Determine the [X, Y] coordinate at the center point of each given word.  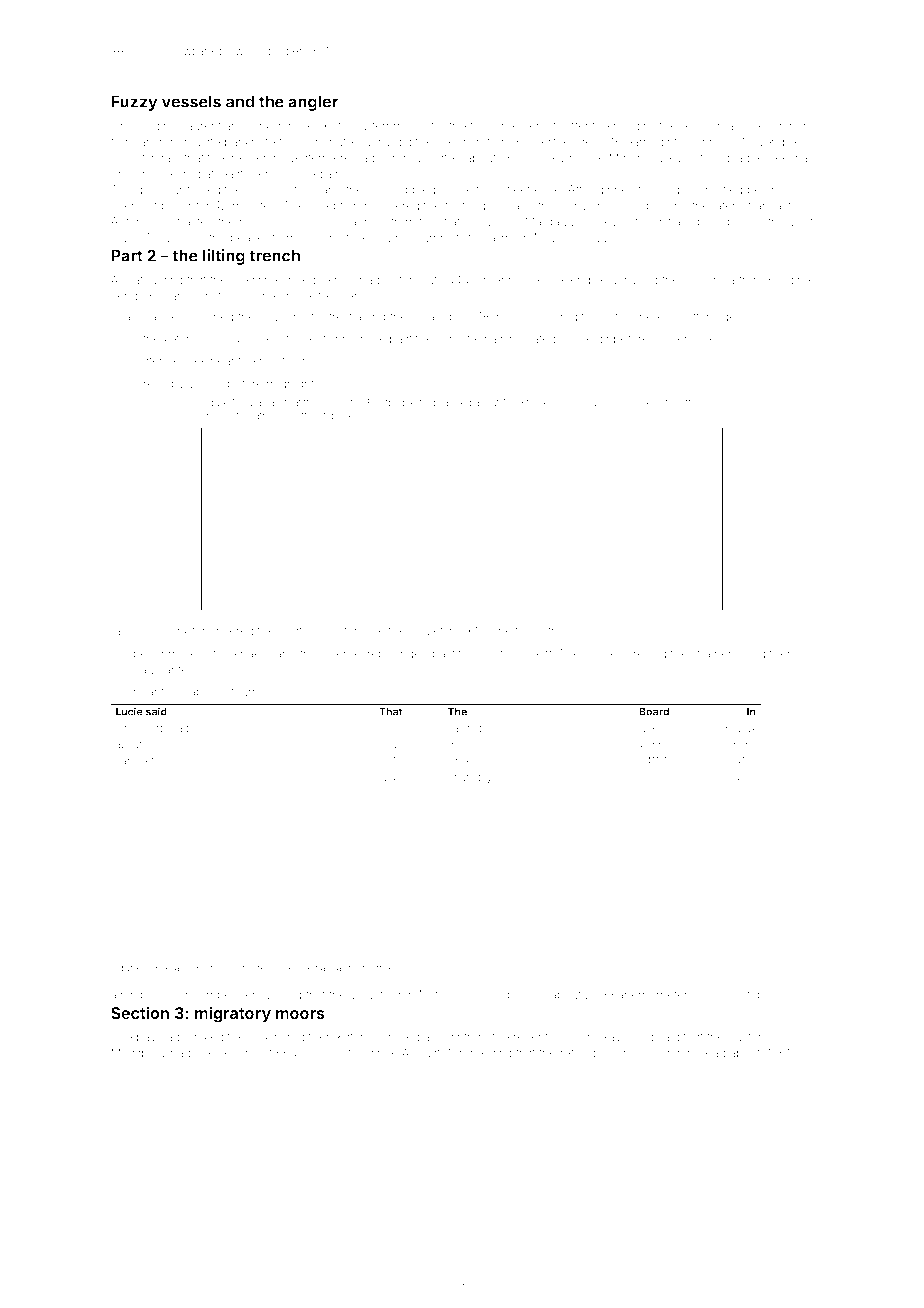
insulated [531, 339]
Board [654, 712]
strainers [715, 653]
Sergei [346, 655]
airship [129, 996]
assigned [208, 318]
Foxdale [789, 280]
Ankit [182, 631]
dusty [294, 632]
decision [459, 142]
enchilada [707, 126]
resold [650, 653]
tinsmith [536, 631]
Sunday [152, 127]
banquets [137, 762]
